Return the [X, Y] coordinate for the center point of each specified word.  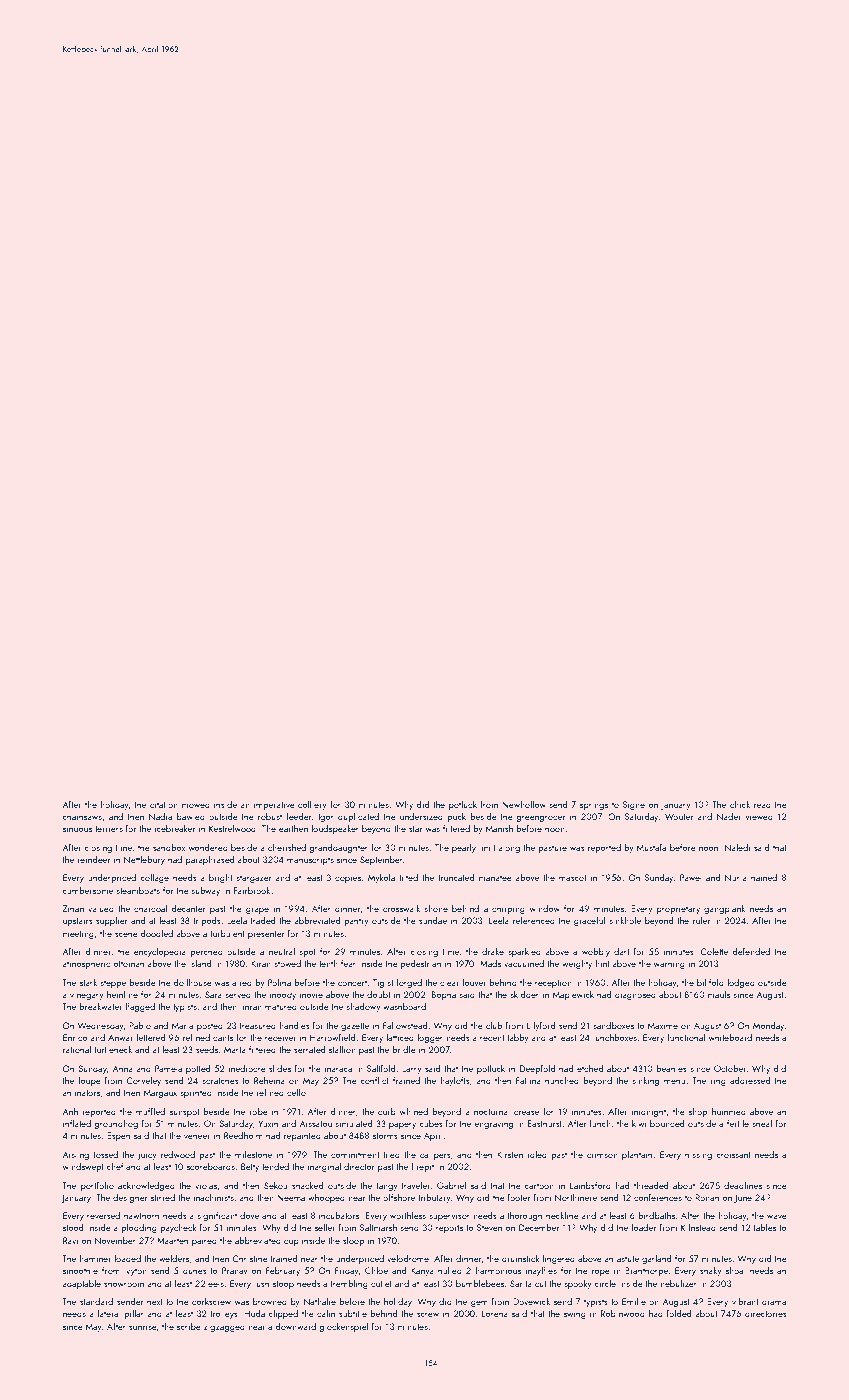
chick [740, 804]
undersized [421, 816]
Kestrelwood [232, 828]
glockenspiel [344, 1327]
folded [679, 1313]
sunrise [143, 1326]
